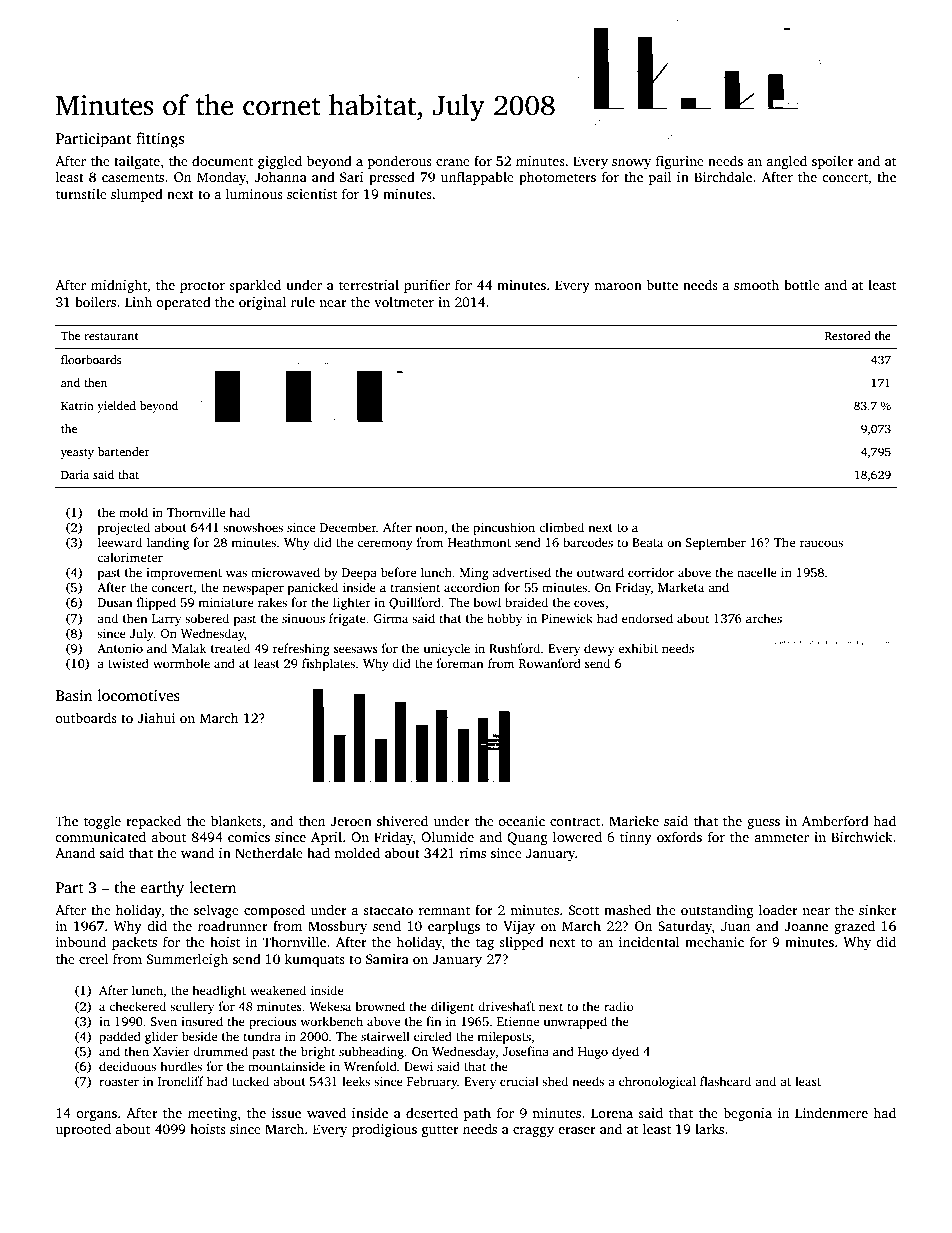  What do you see at coordinates (160, 140) in the screenshot?
I see `fittings` at bounding box center [160, 140].
